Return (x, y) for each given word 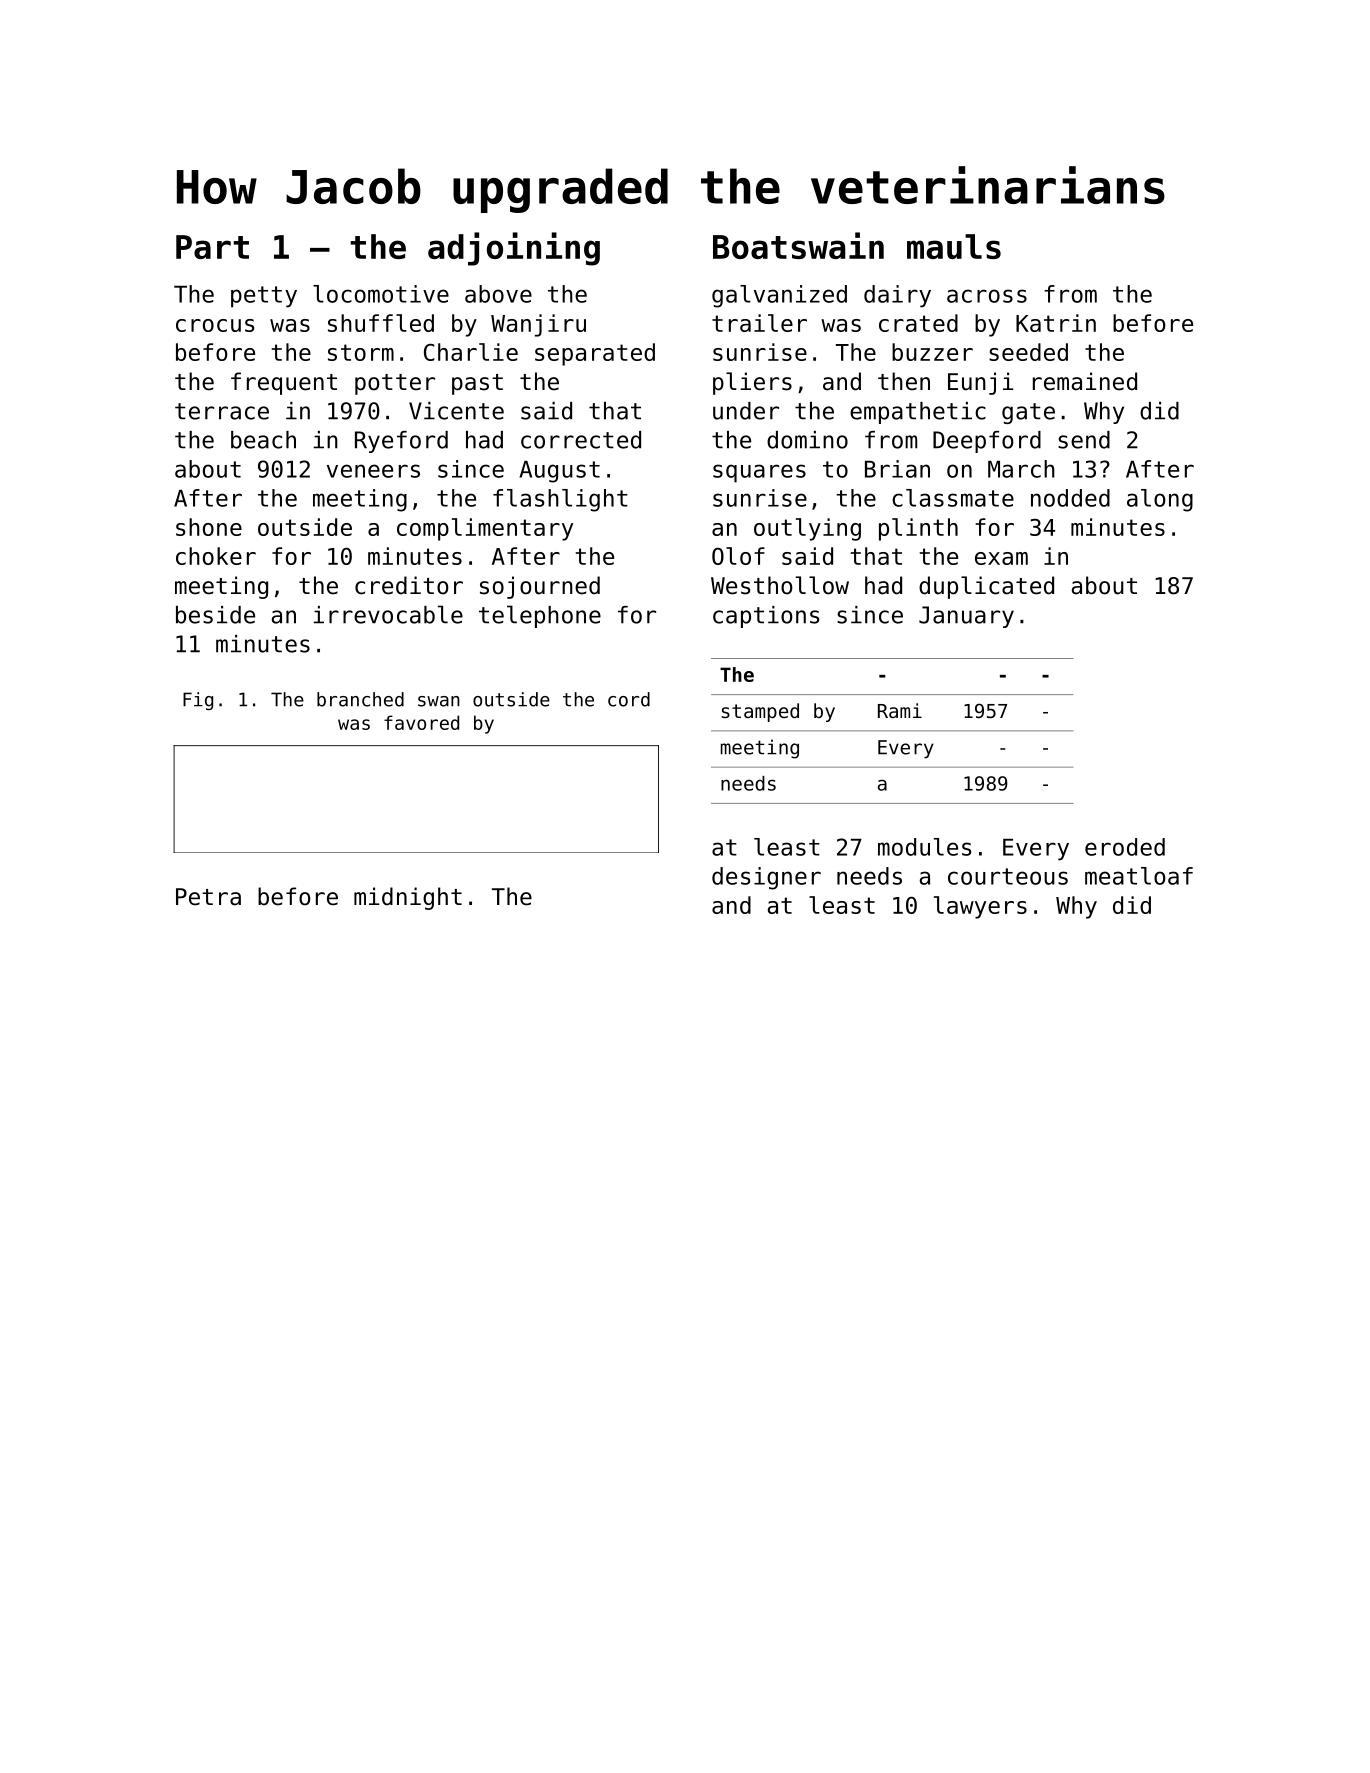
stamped (760, 712)
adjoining (514, 249)
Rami (900, 710)
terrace (222, 411)
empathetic (918, 413)
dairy (897, 296)
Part (212, 247)
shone (209, 527)
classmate (953, 498)
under (746, 411)
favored (421, 722)
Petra (208, 897)
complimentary (485, 529)
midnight (408, 898)
